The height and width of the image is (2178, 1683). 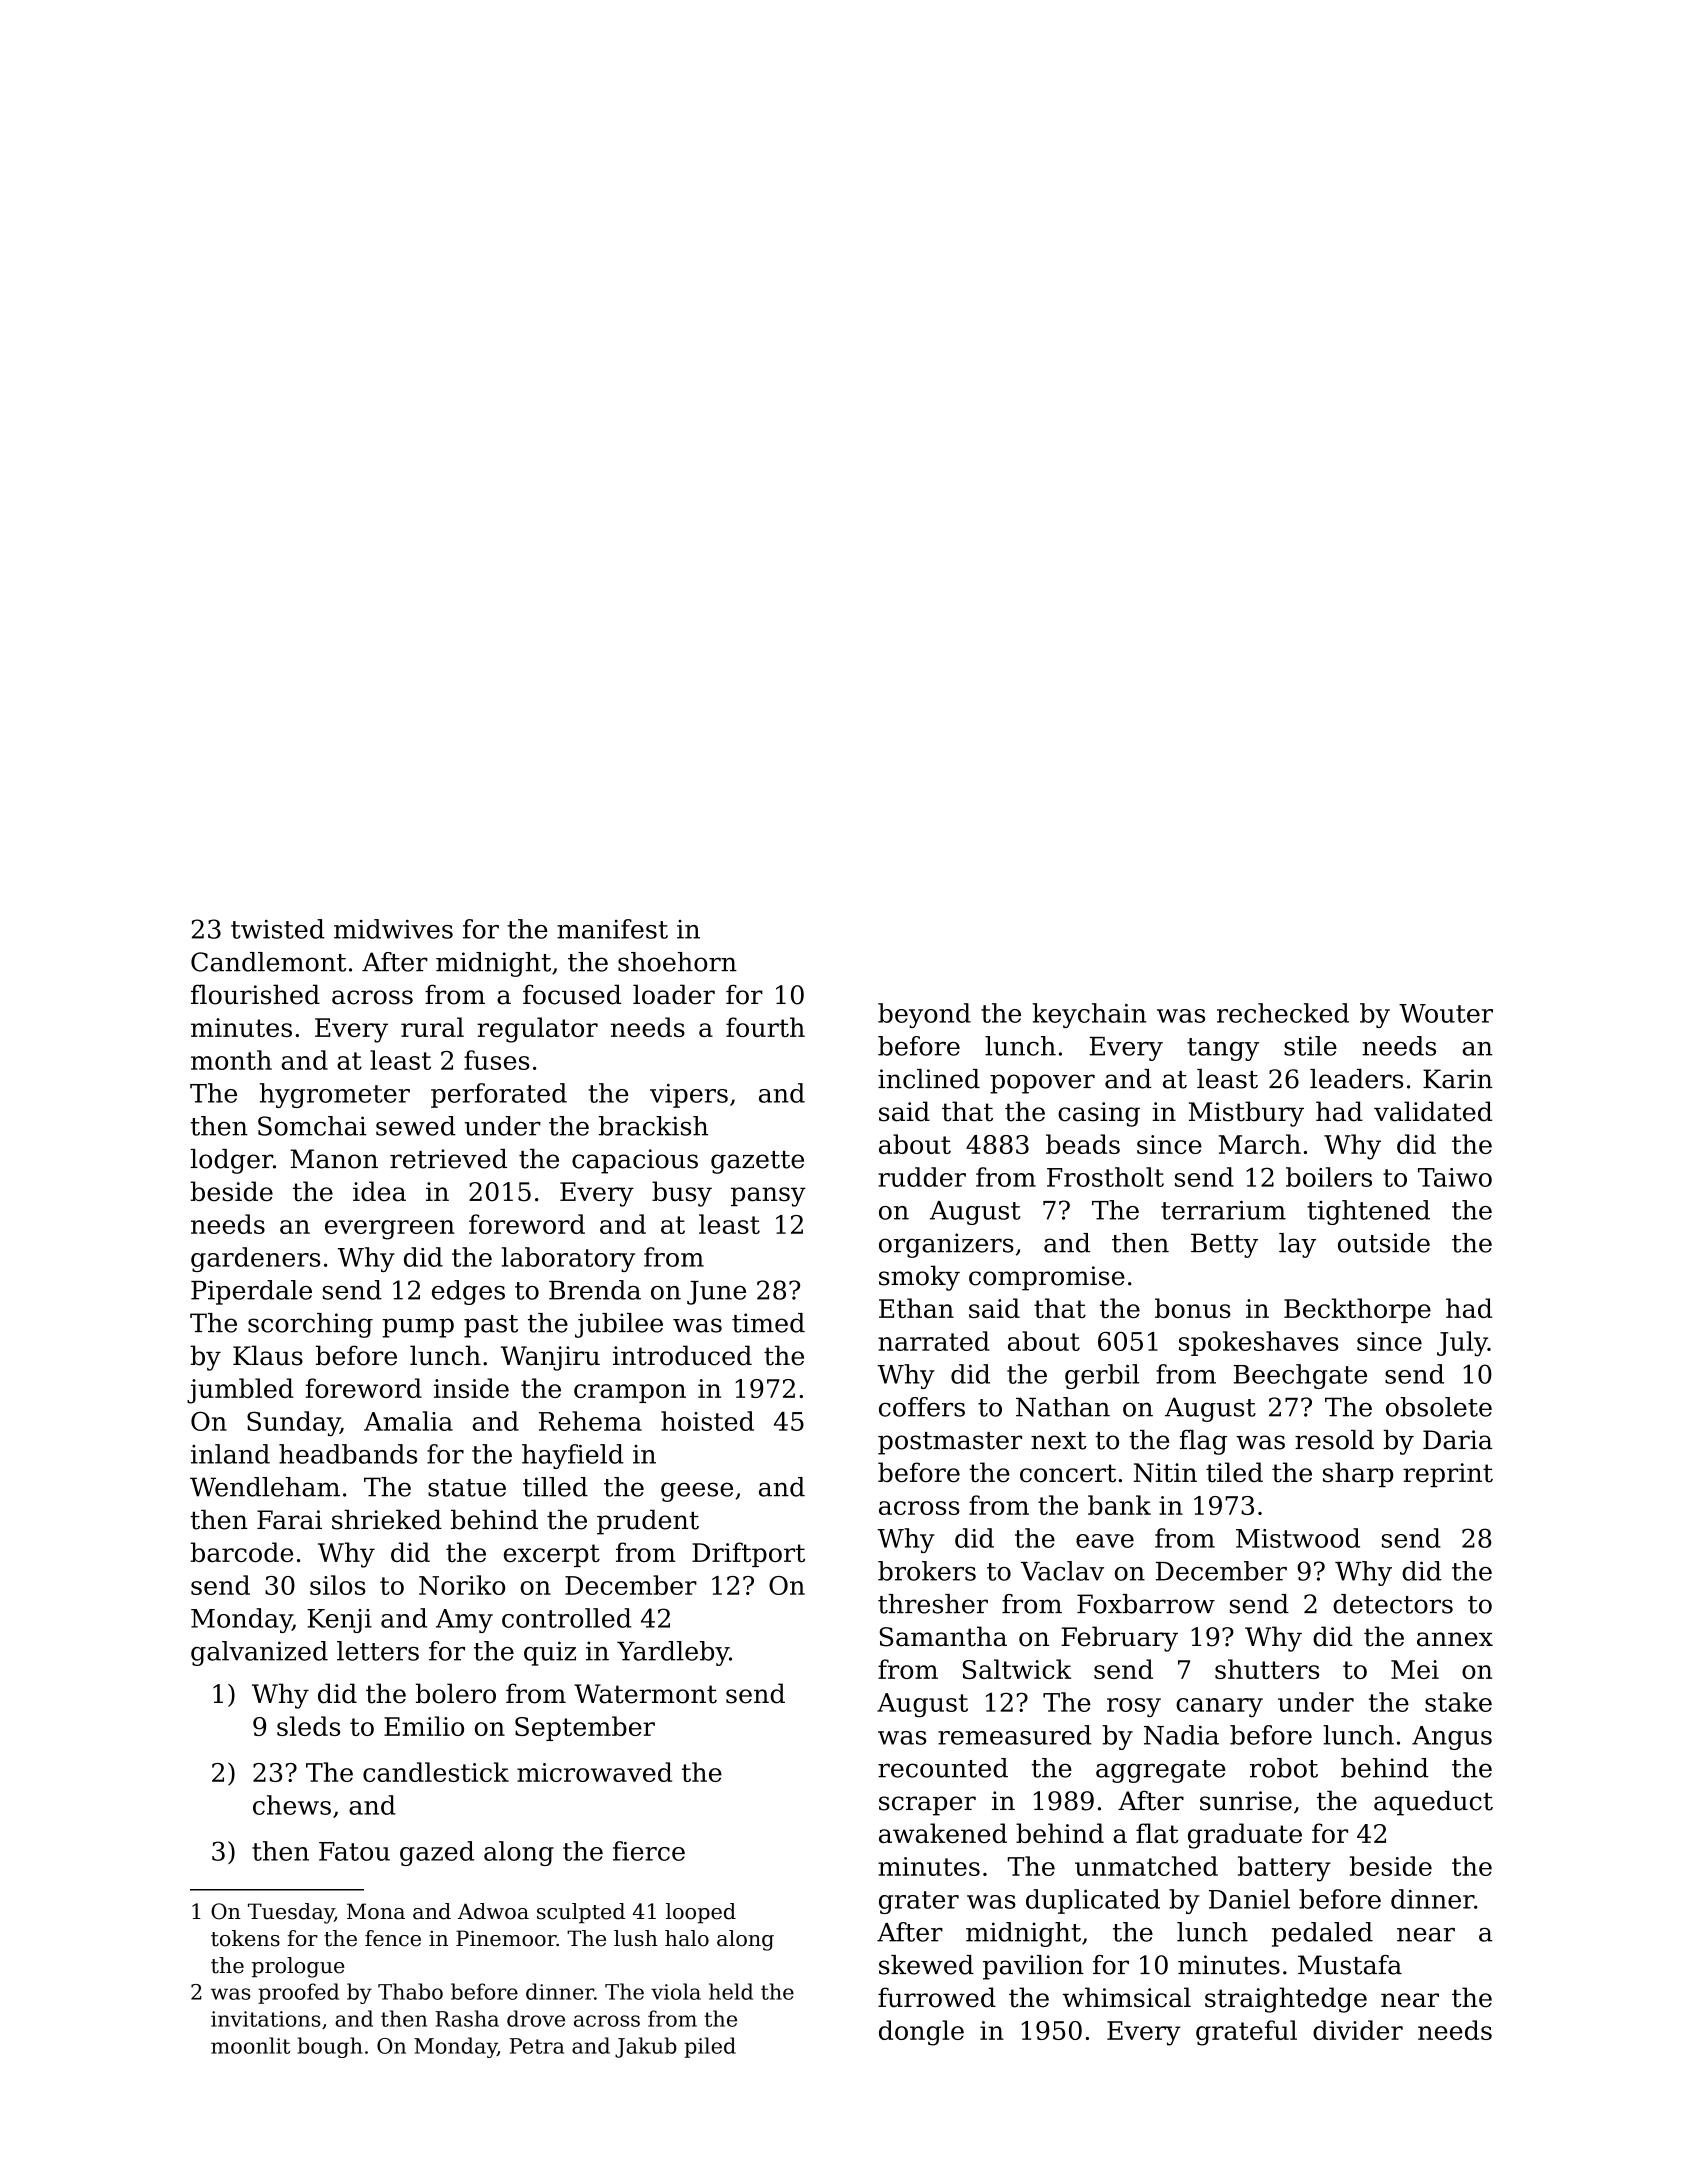 What do you see at coordinates (1283, 1013) in the image?
I see `rechecked` at bounding box center [1283, 1013].
